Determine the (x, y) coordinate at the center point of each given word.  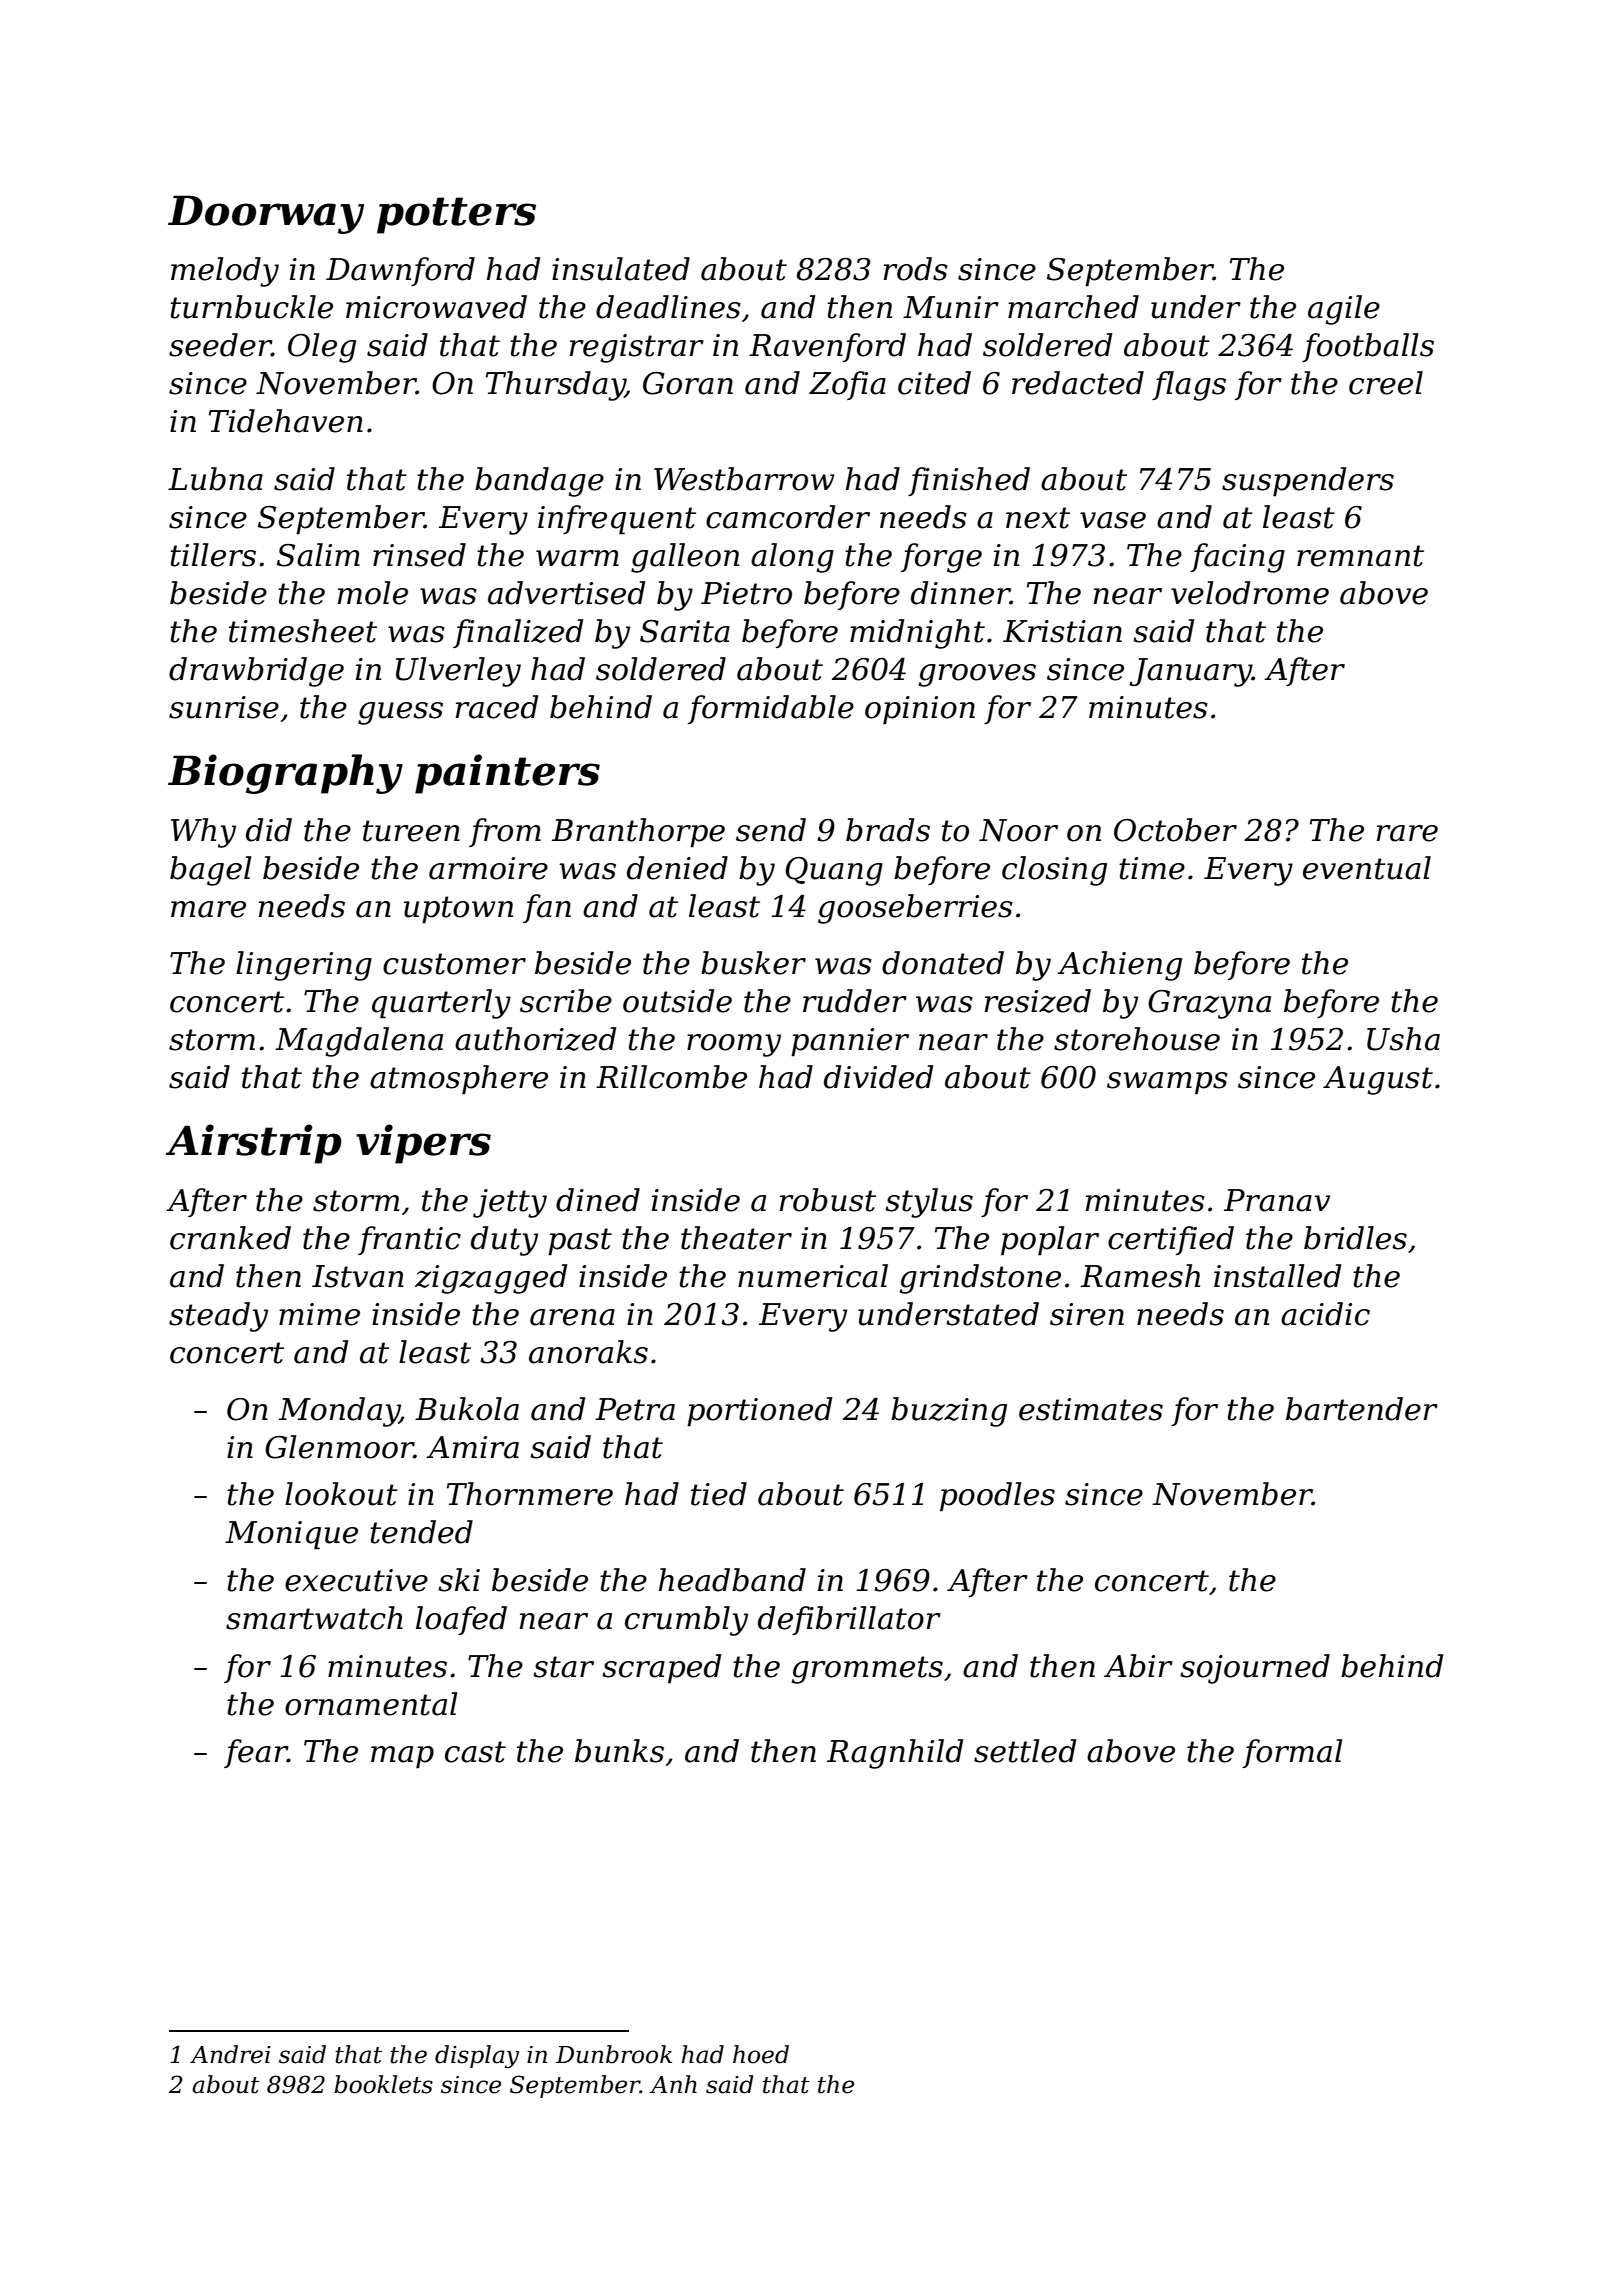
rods (916, 269)
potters (456, 215)
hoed (761, 2054)
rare (1407, 833)
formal (1292, 1753)
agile (1344, 310)
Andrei (230, 2054)
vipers (423, 1144)
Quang (834, 871)
